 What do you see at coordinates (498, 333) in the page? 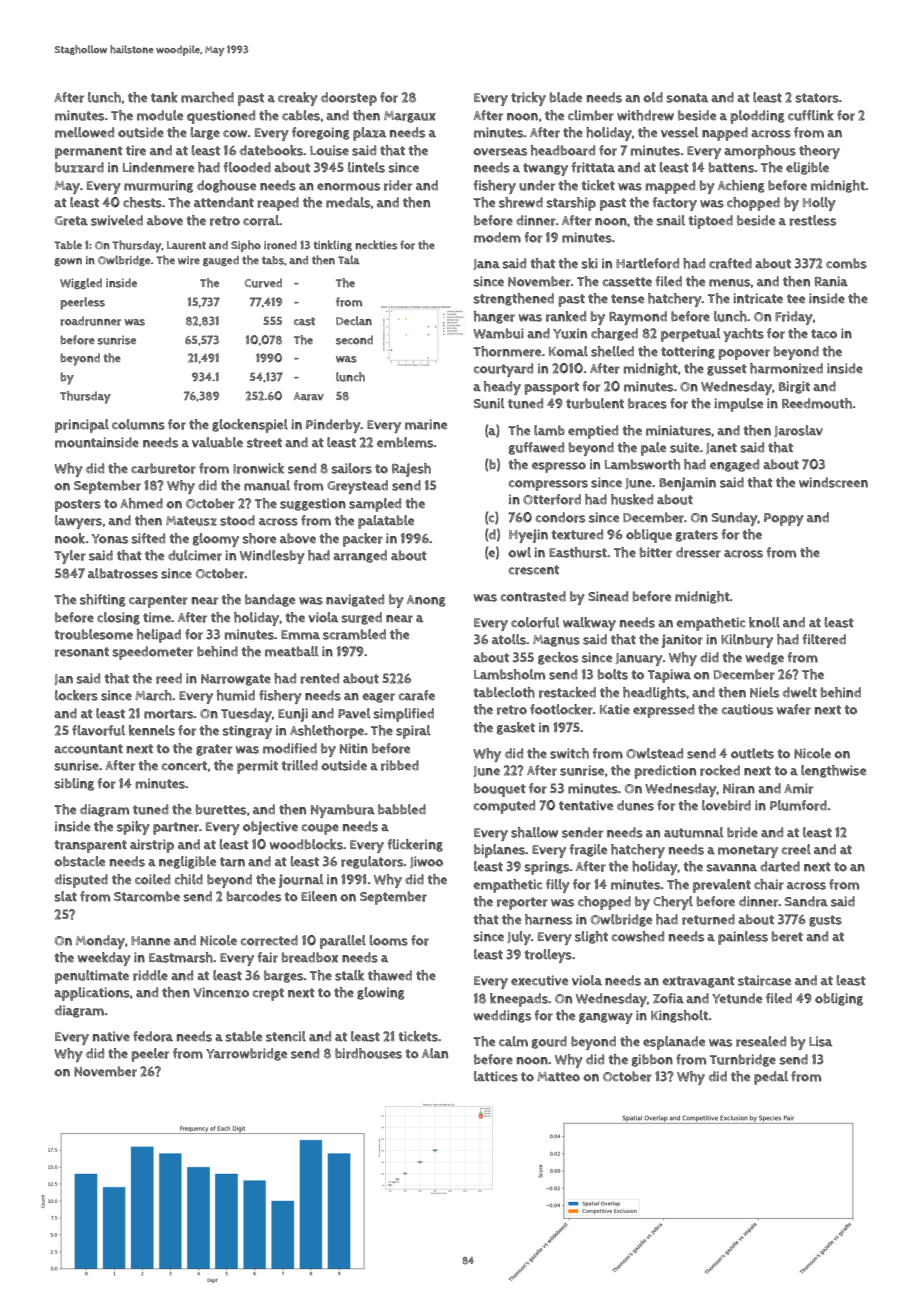
I see `Wambui` at bounding box center [498, 333].
